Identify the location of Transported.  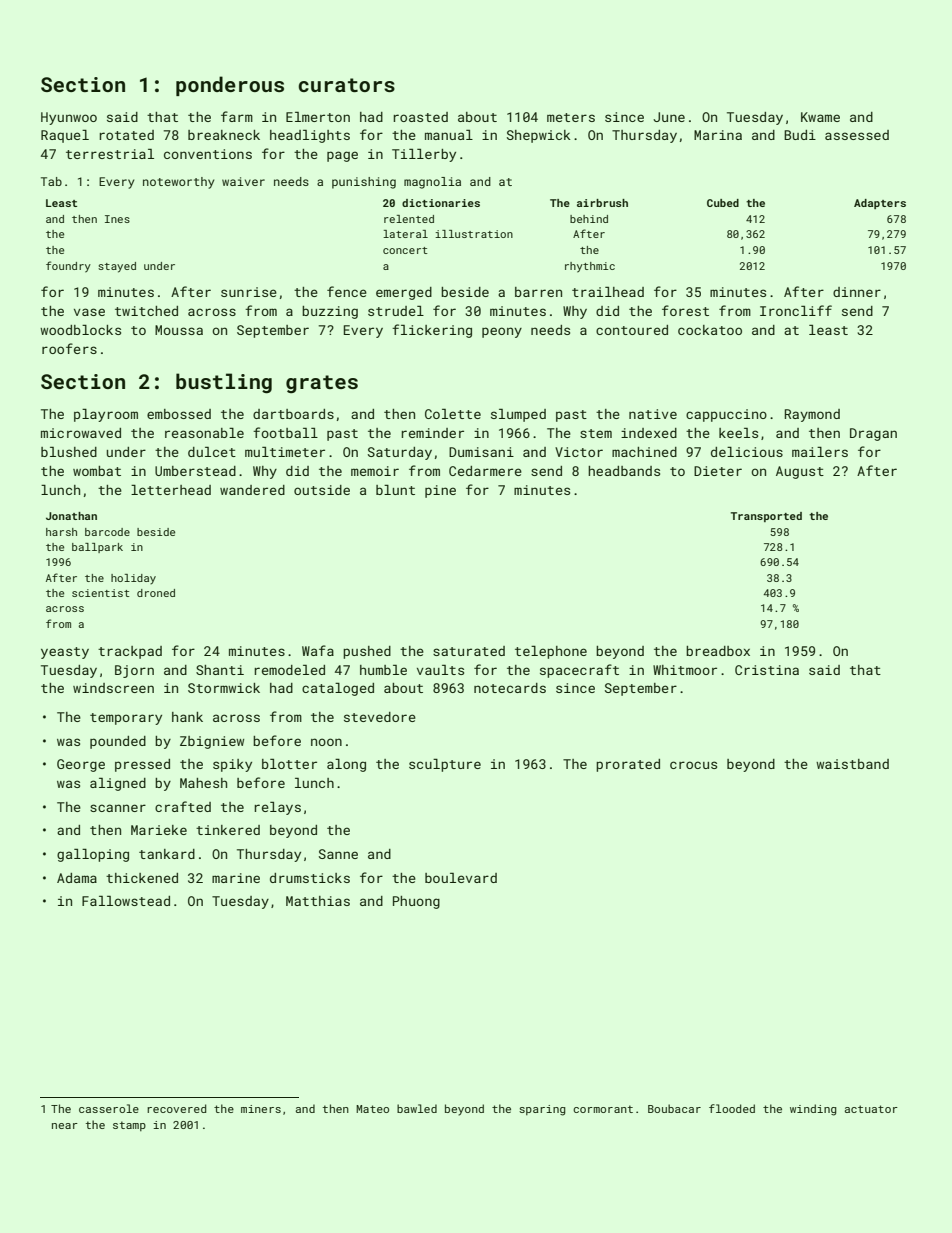
(766, 517).
